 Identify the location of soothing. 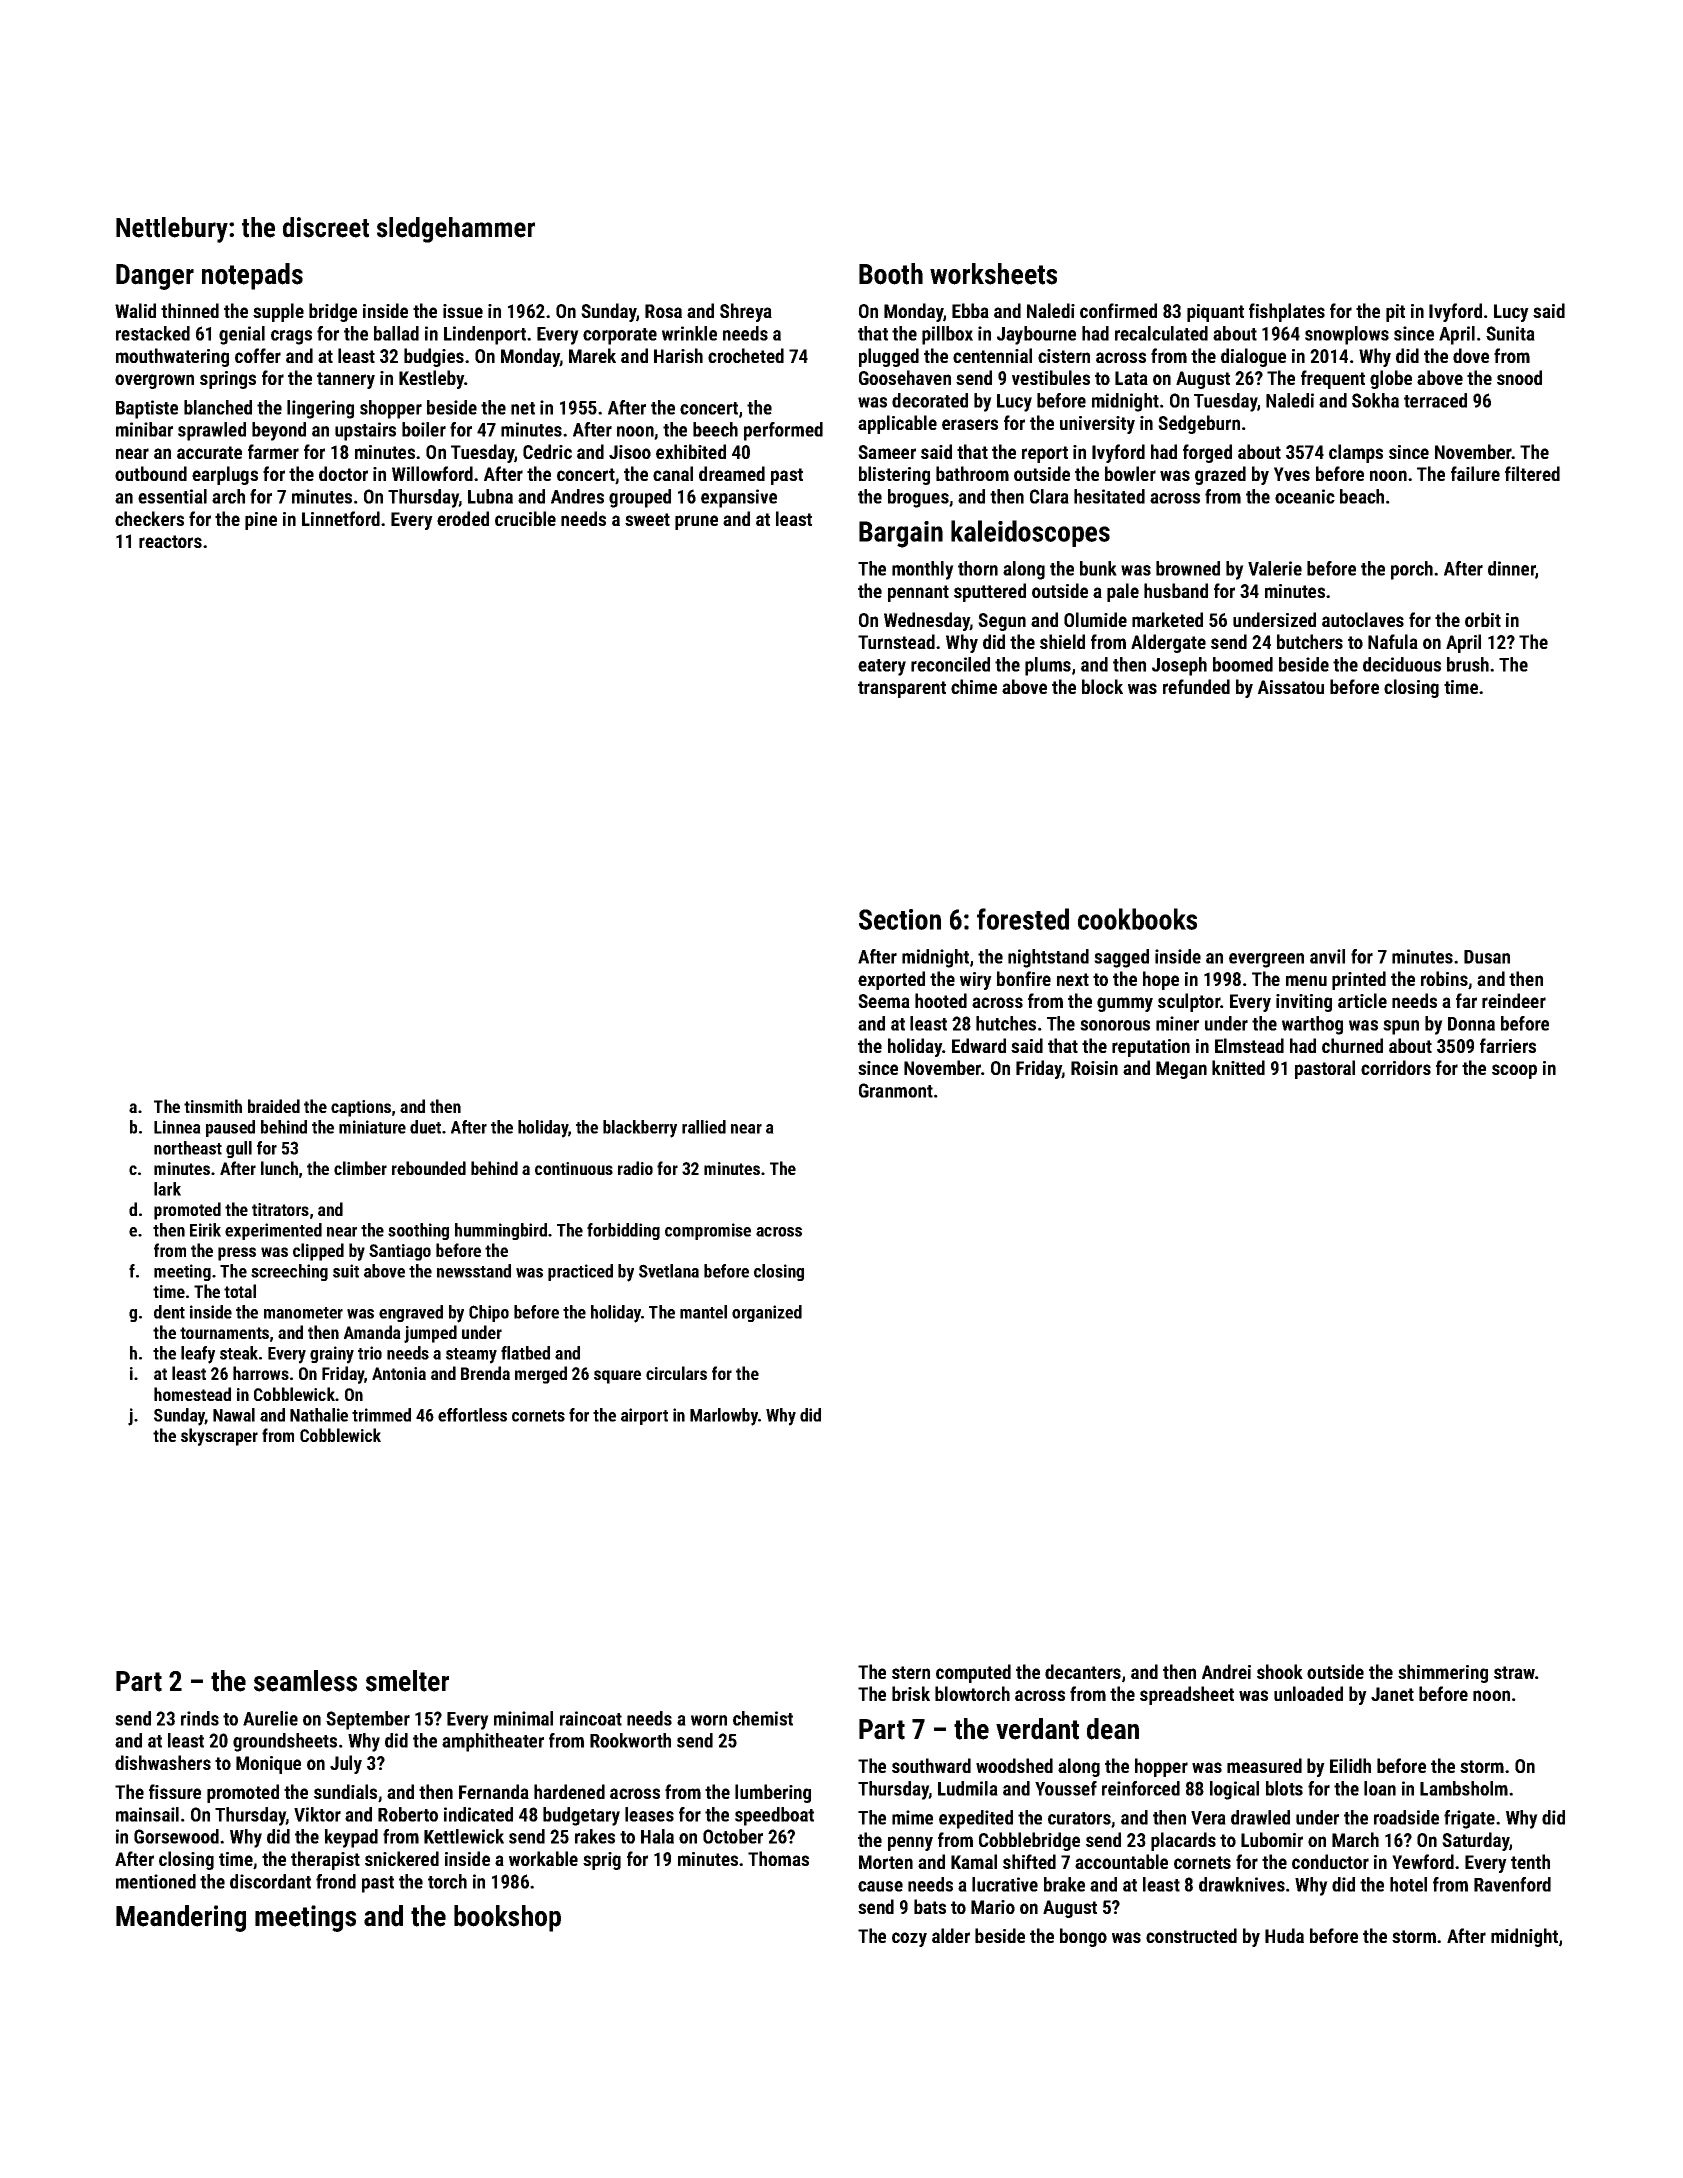
(418, 1231).
